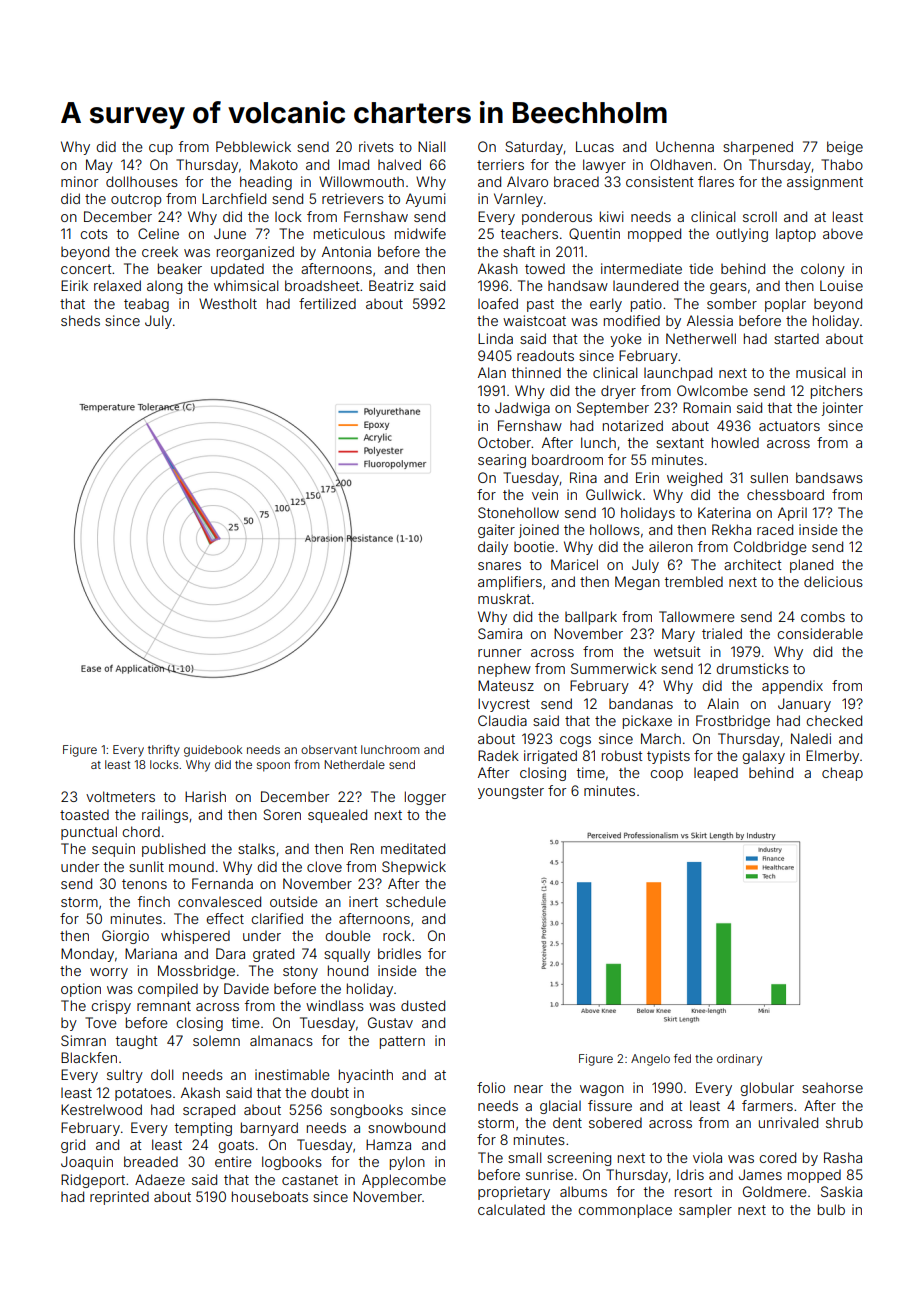 Image resolution: width=924 pixels, height=1308 pixels. What do you see at coordinates (146, 305) in the screenshot?
I see `teabag` at bounding box center [146, 305].
